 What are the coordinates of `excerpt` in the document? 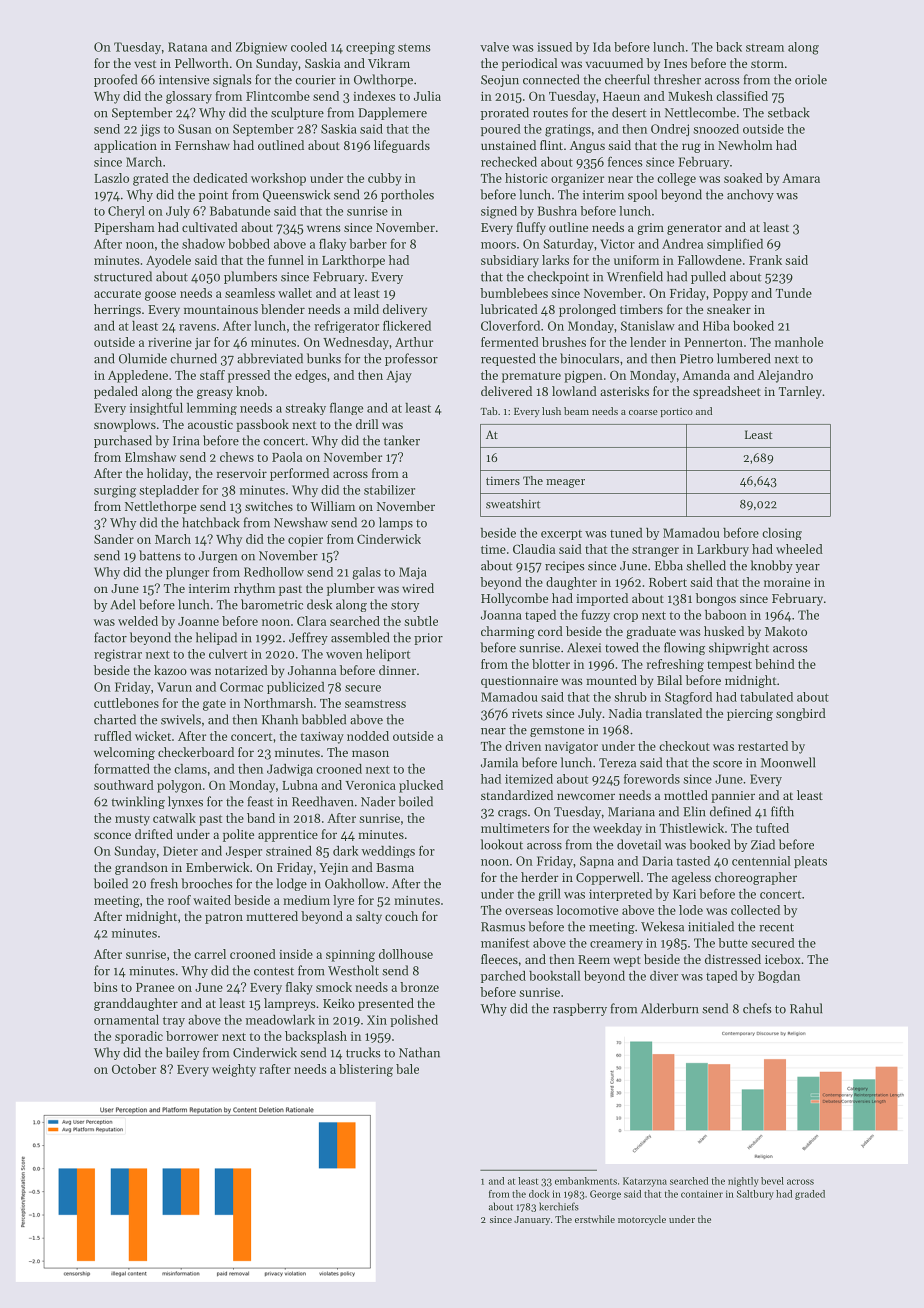 It's located at (561, 535).
